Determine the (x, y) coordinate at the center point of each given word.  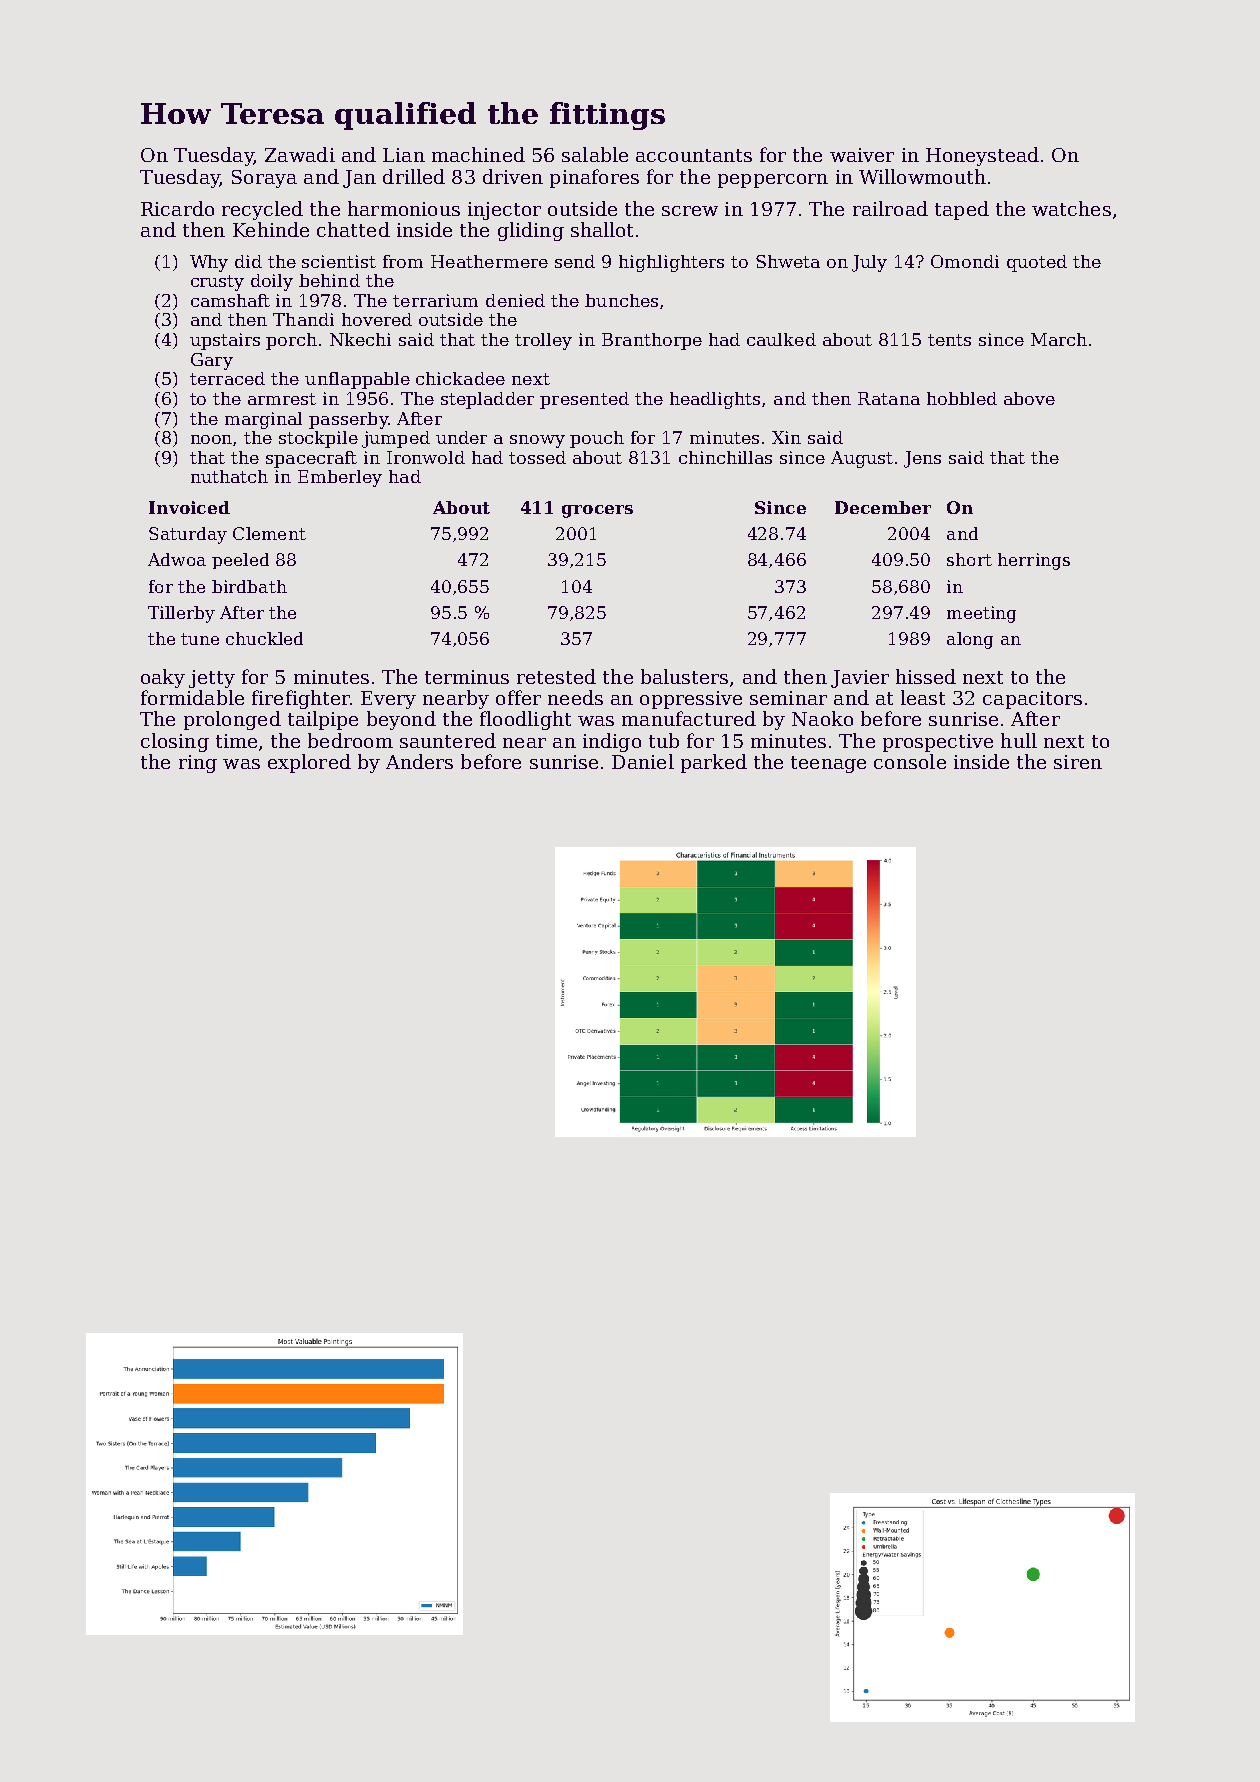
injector (504, 211)
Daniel (643, 761)
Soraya (264, 179)
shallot (602, 229)
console (910, 761)
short (969, 559)
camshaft (230, 300)
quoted (1037, 263)
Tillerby (181, 614)
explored (309, 763)
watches (1071, 208)
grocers (597, 511)
